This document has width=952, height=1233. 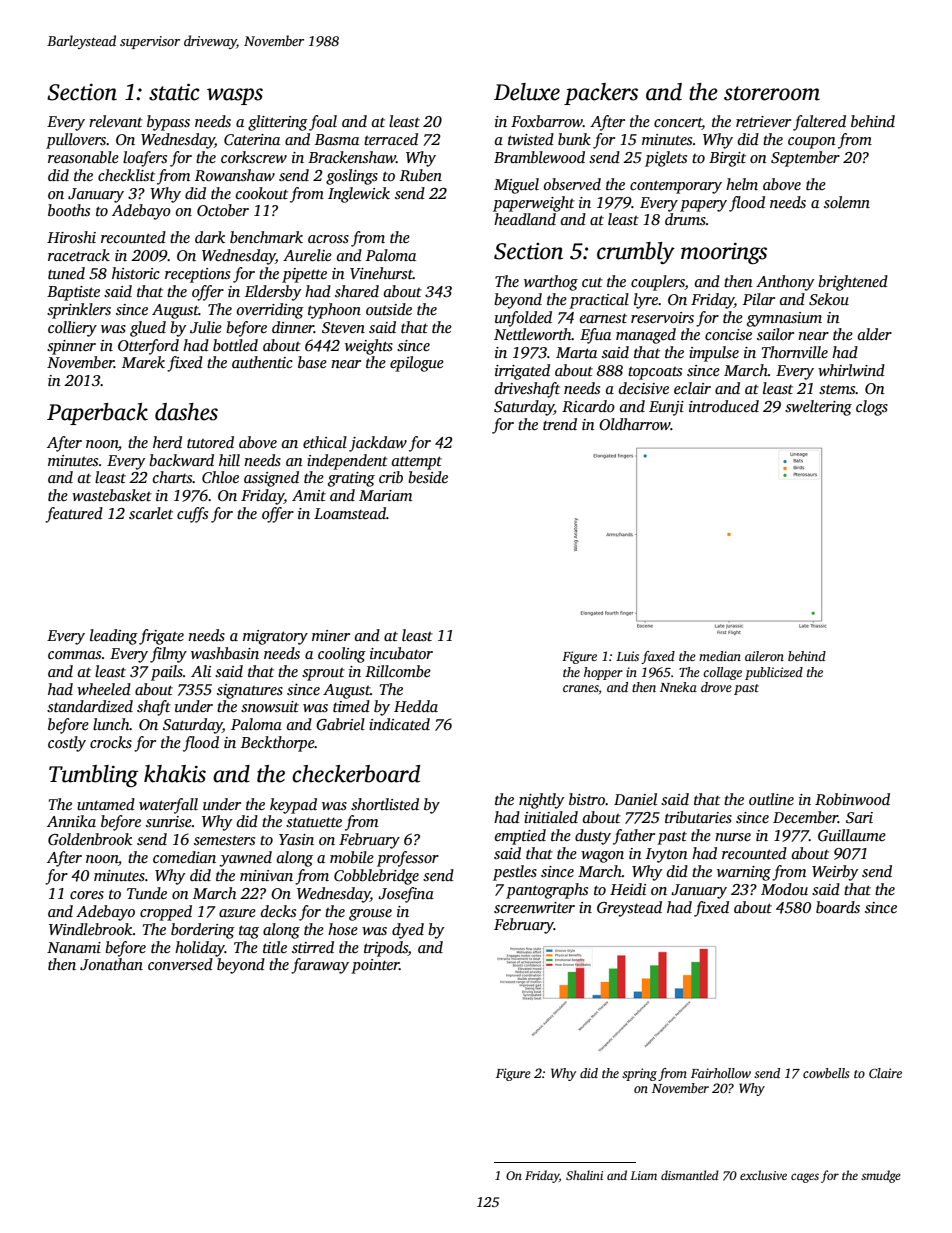 What do you see at coordinates (225, 653) in the document?
I see `washbasin` at bounding box center [225, 653].
